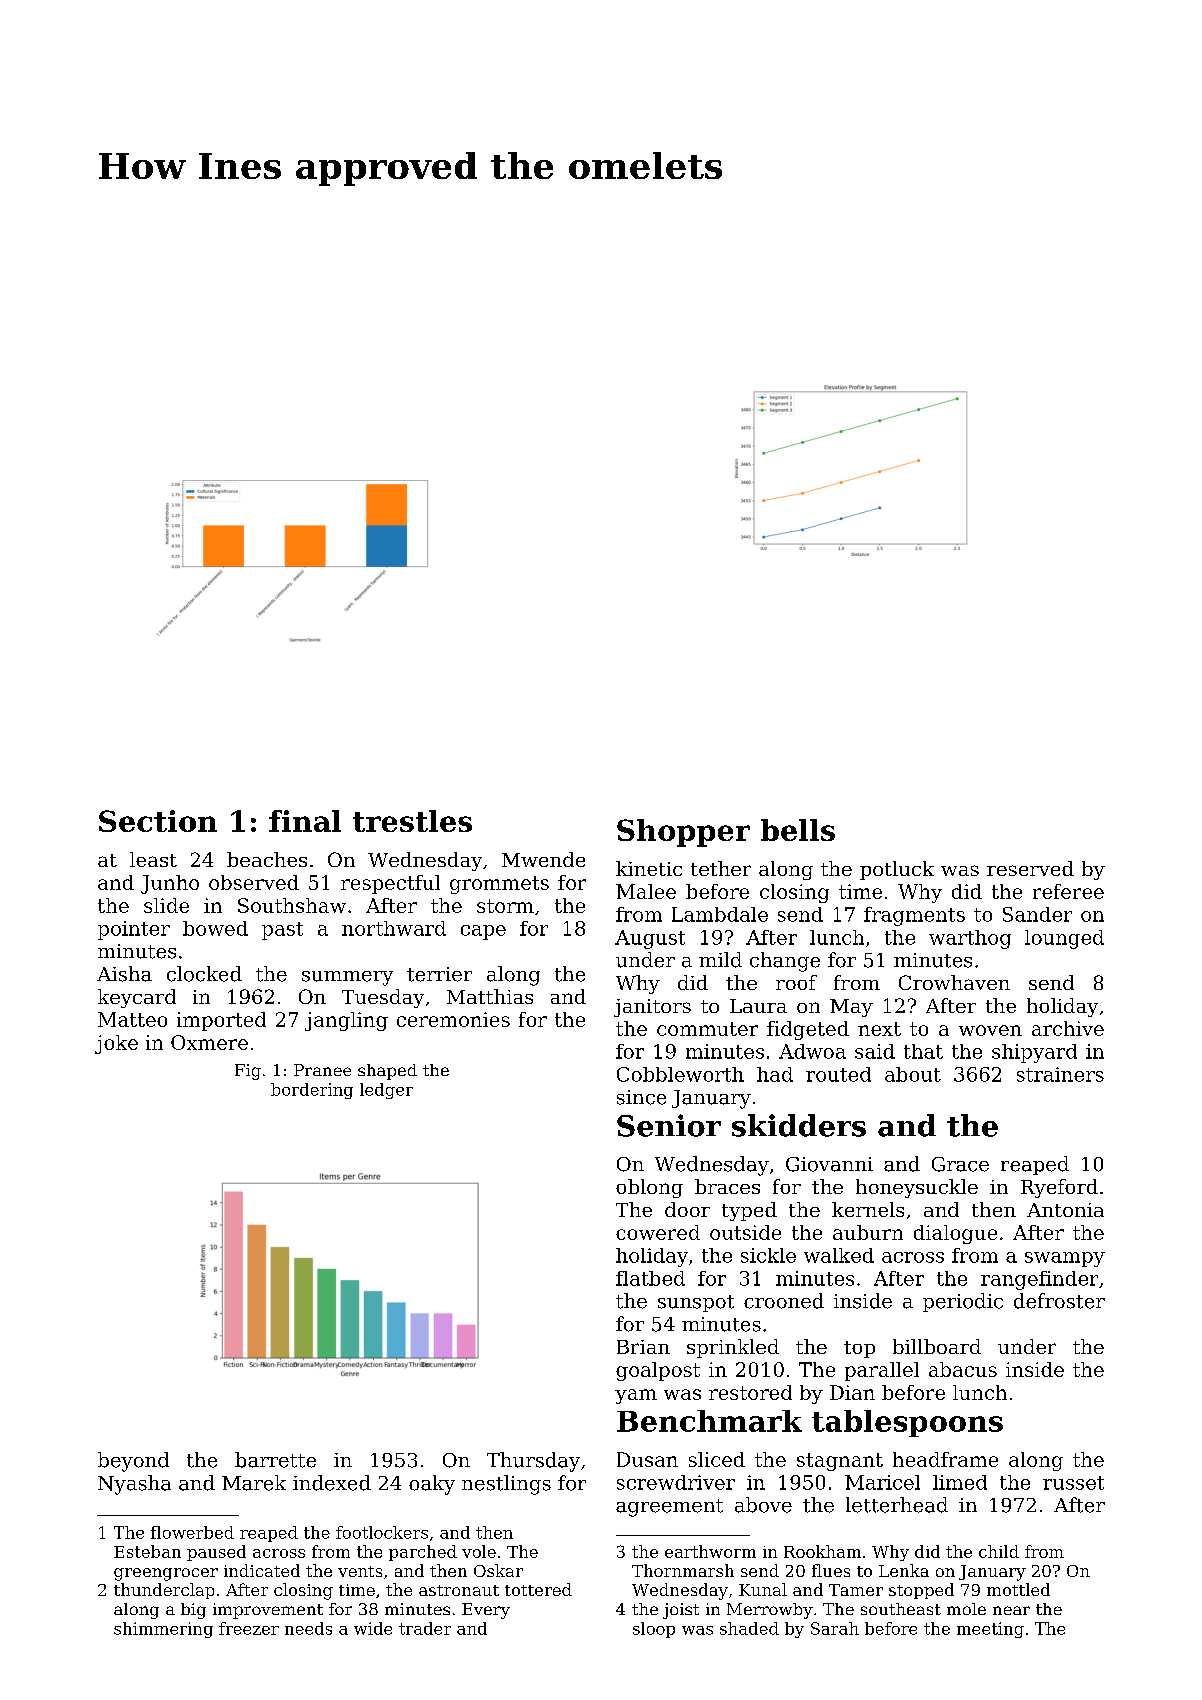 Image resolution: width=1202 pixels, height=1700 pixels. Describe the element at coordinates (914, 916) in the document. I see `fragments` at that location.
